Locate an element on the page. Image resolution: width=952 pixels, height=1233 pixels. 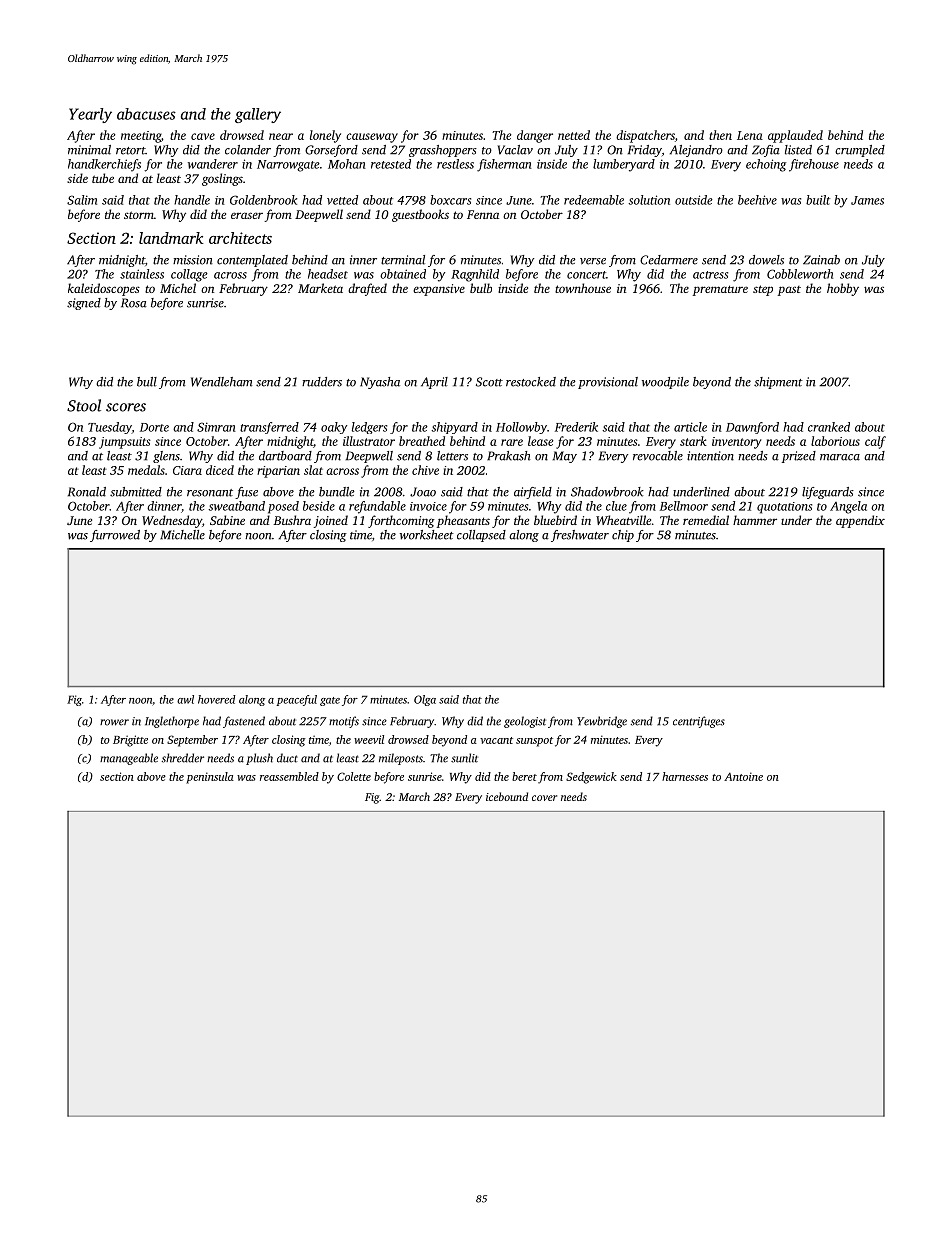
Colette is located at coordinates (354, 776).
